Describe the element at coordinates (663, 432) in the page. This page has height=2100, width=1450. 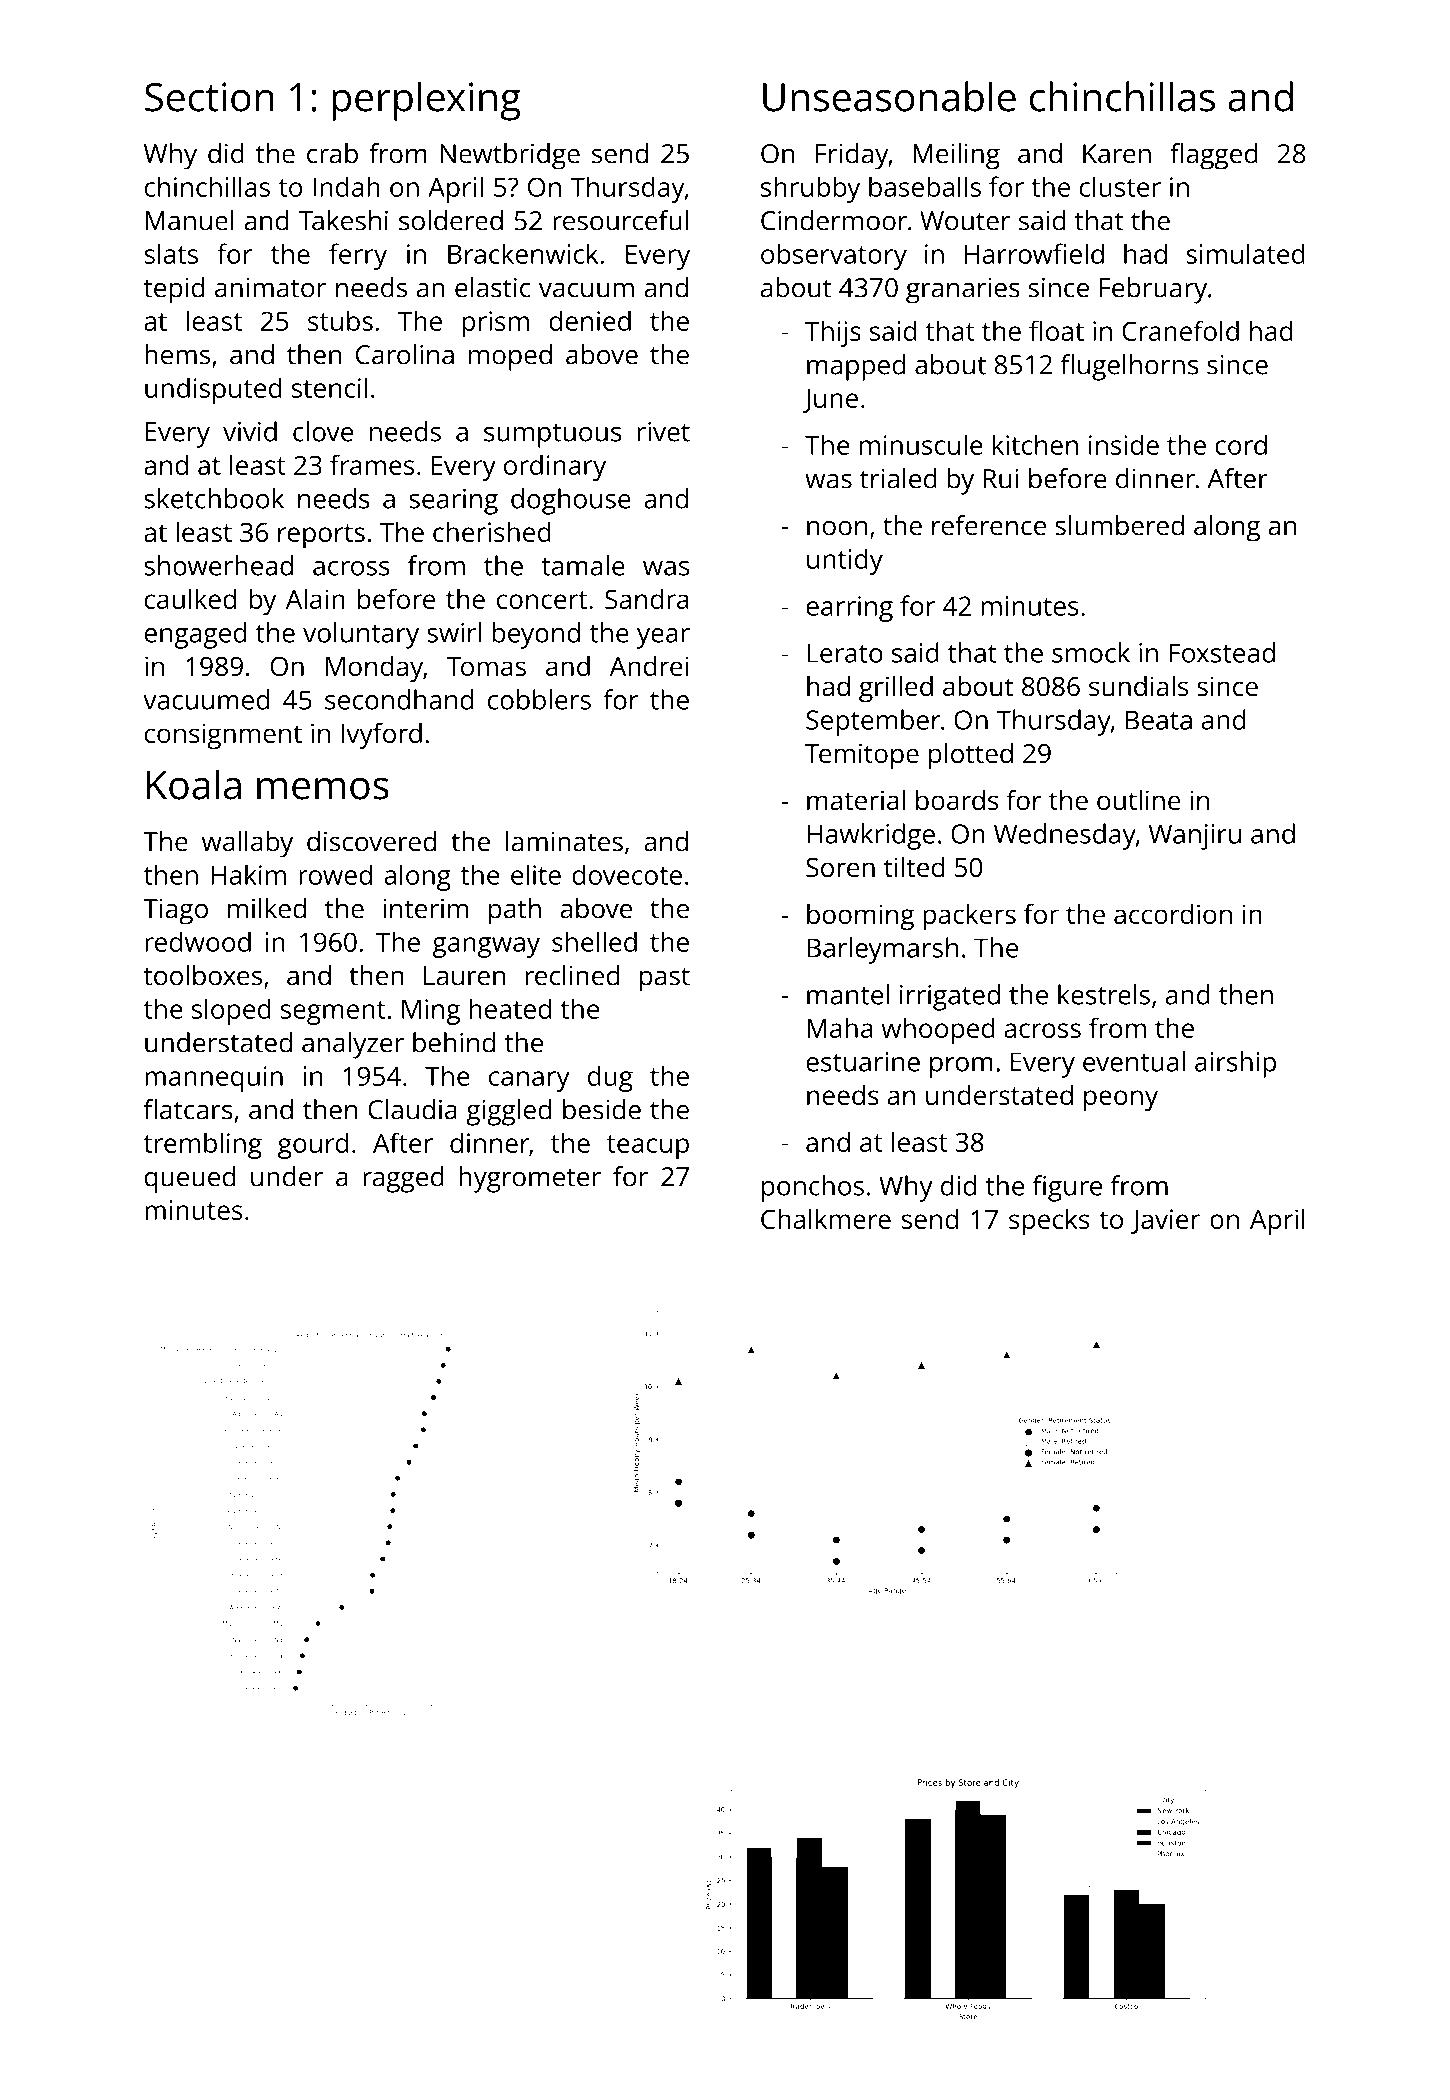
I see `rivet` at that location.
